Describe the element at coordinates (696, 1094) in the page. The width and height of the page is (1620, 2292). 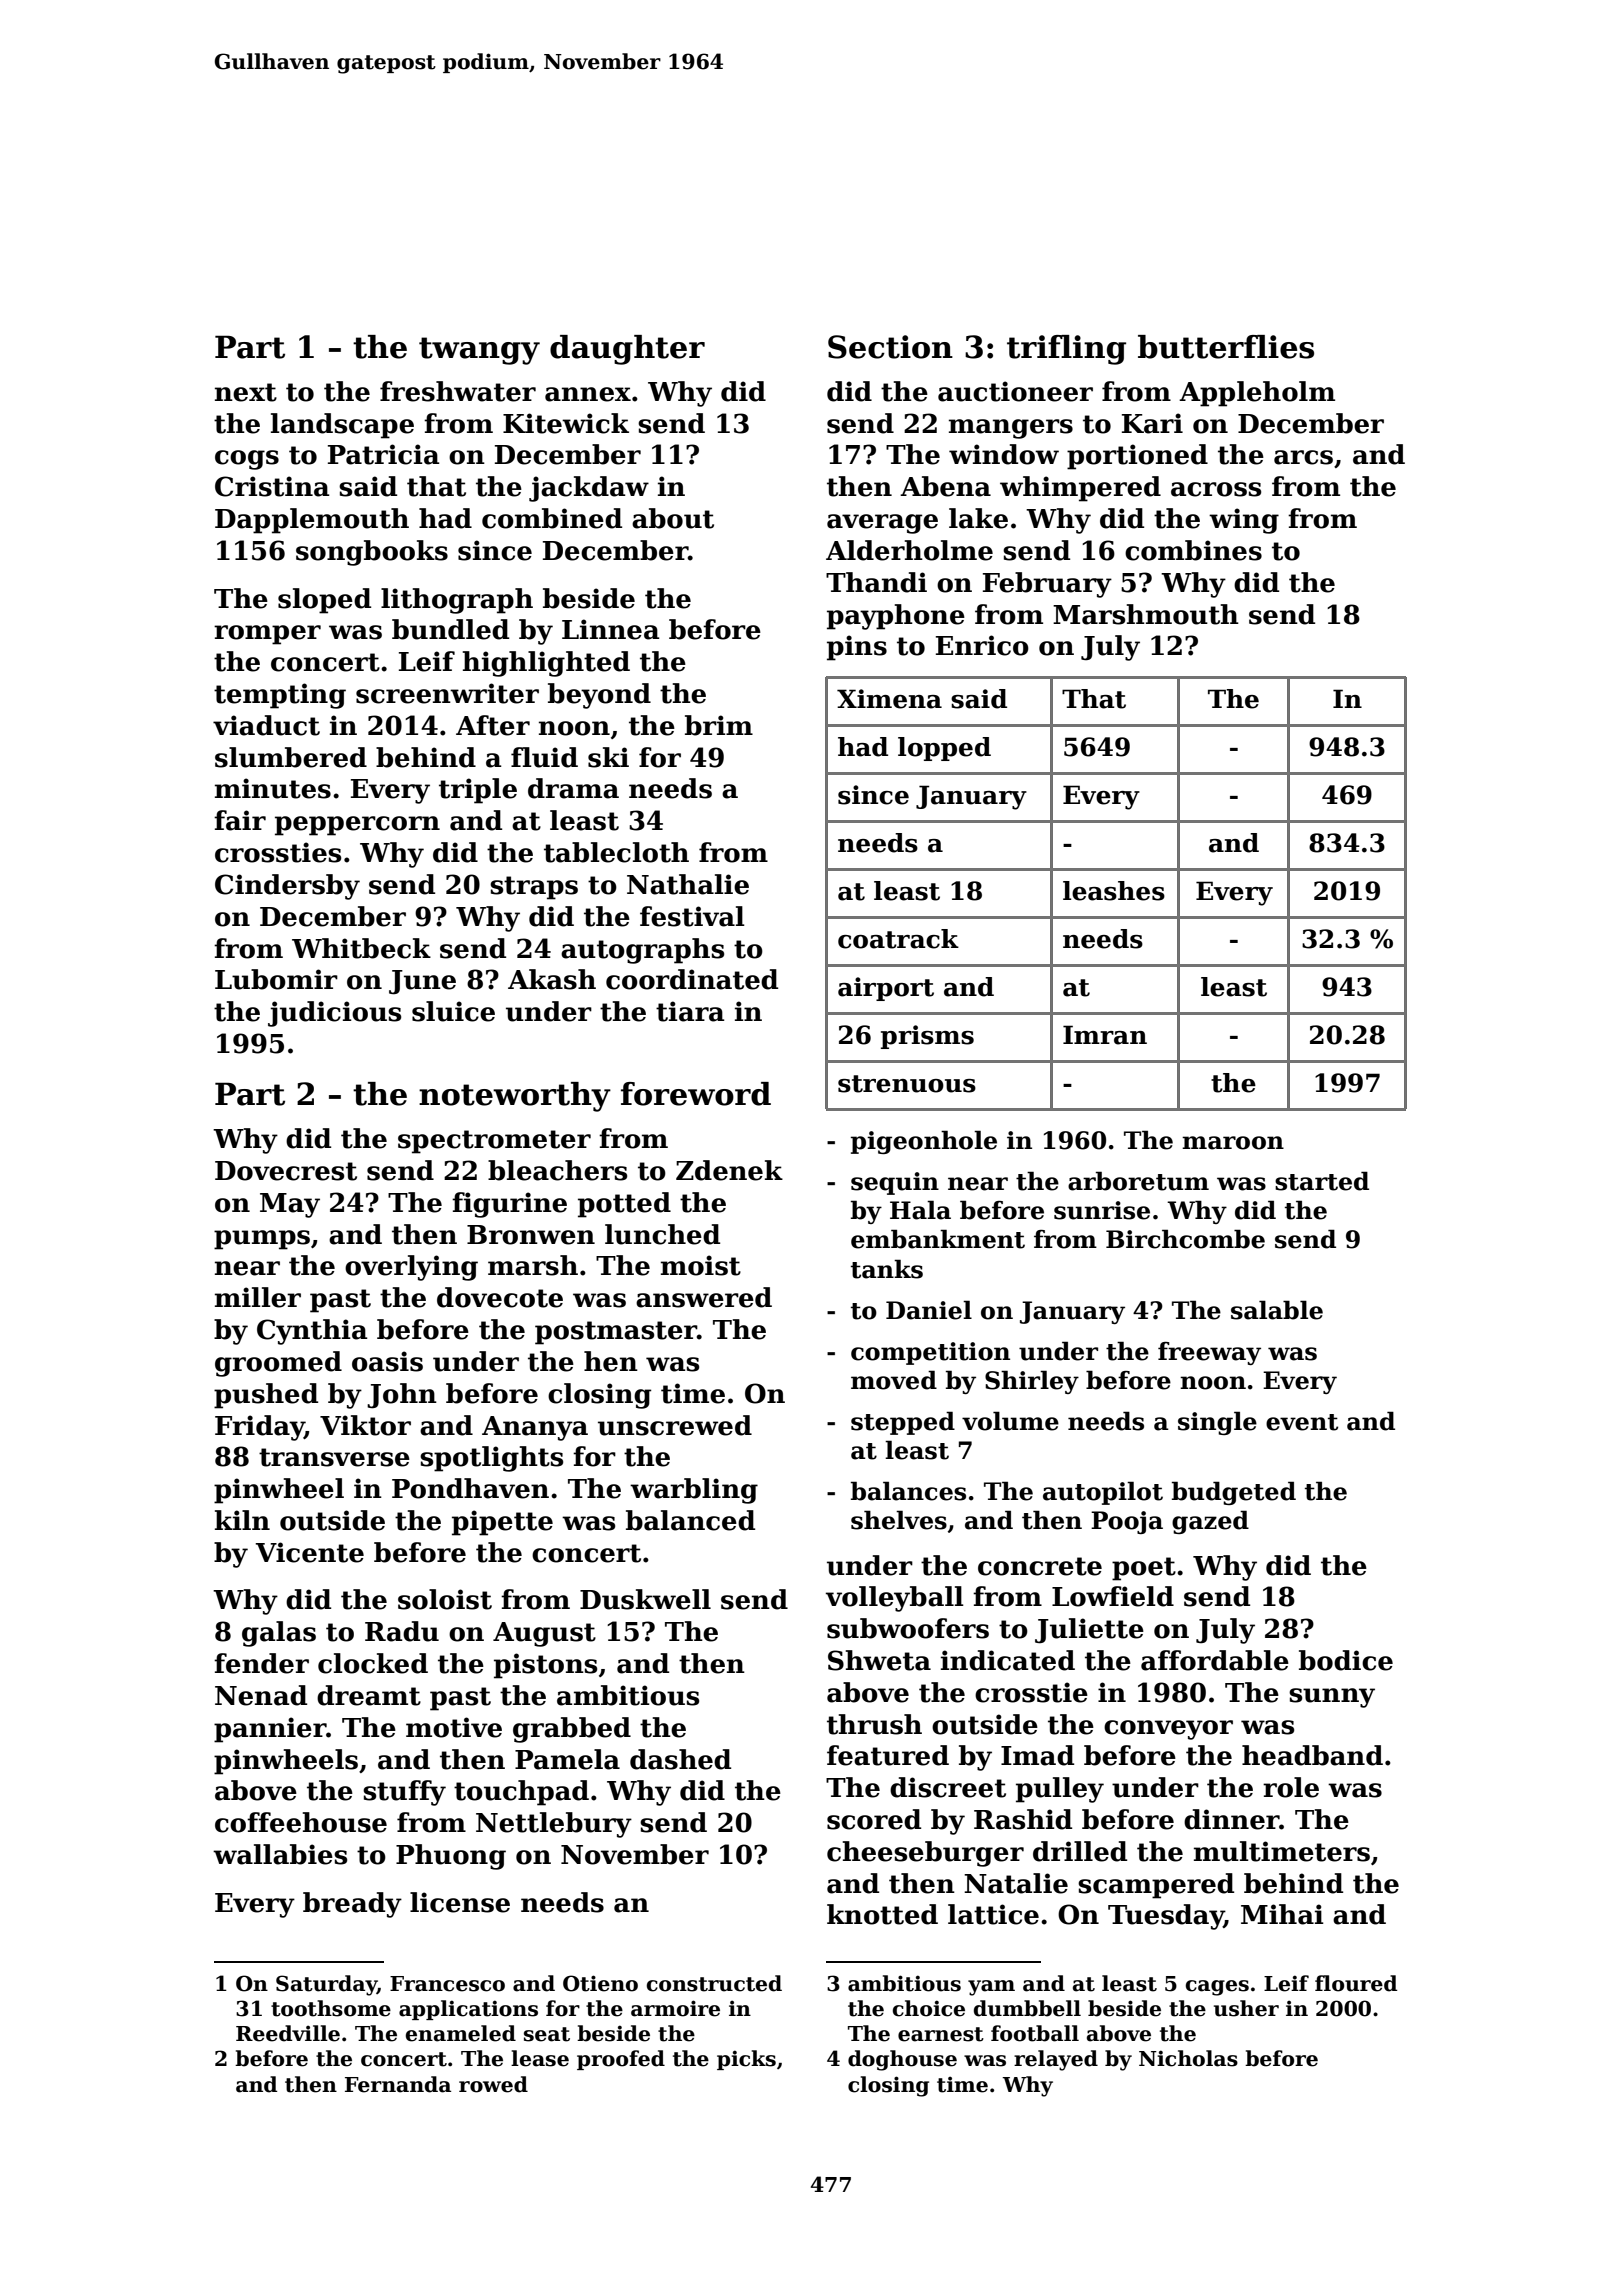
I see `foreword` at that location.
